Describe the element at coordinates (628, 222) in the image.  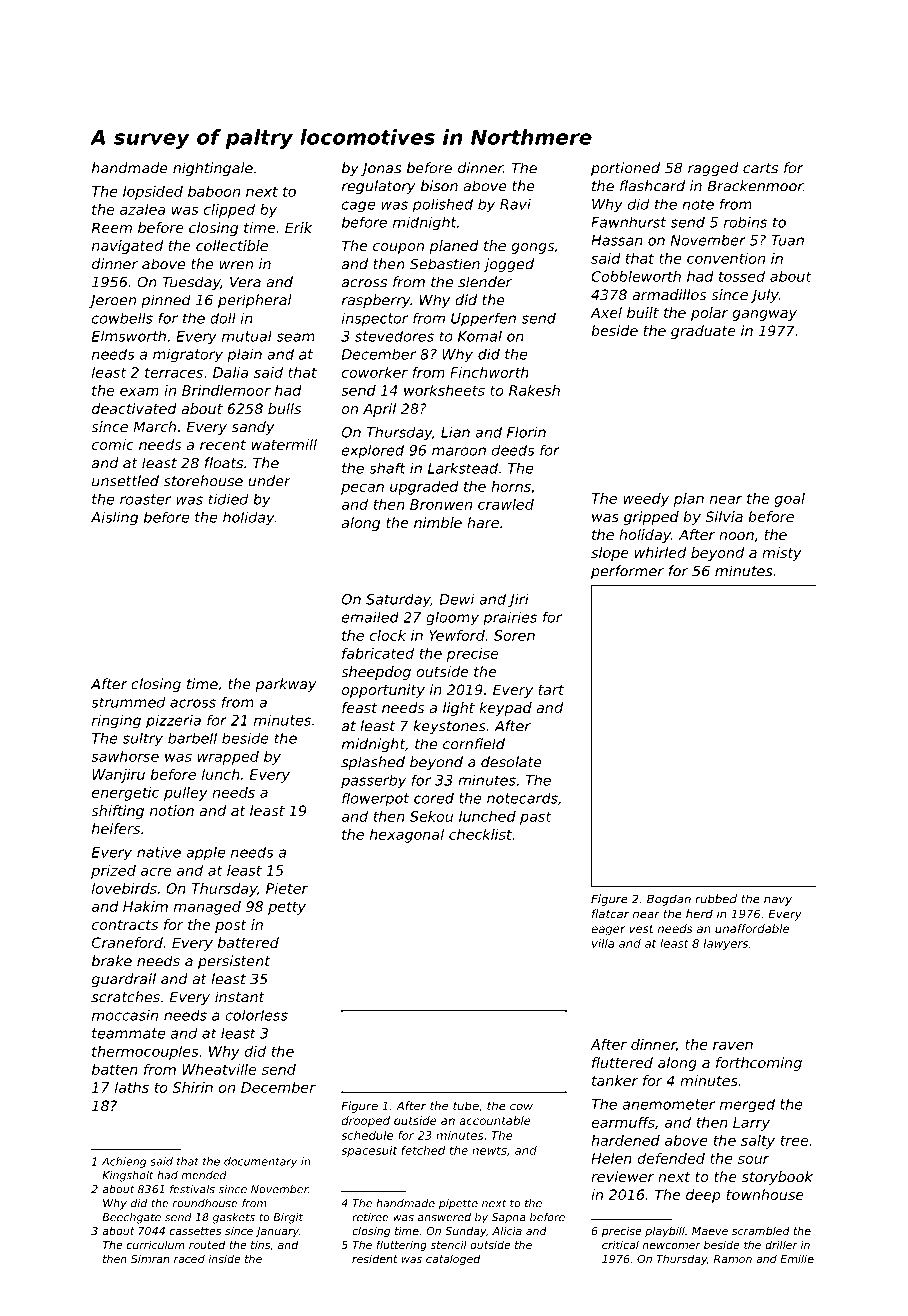
I see `Fawnhurst` at that location.
